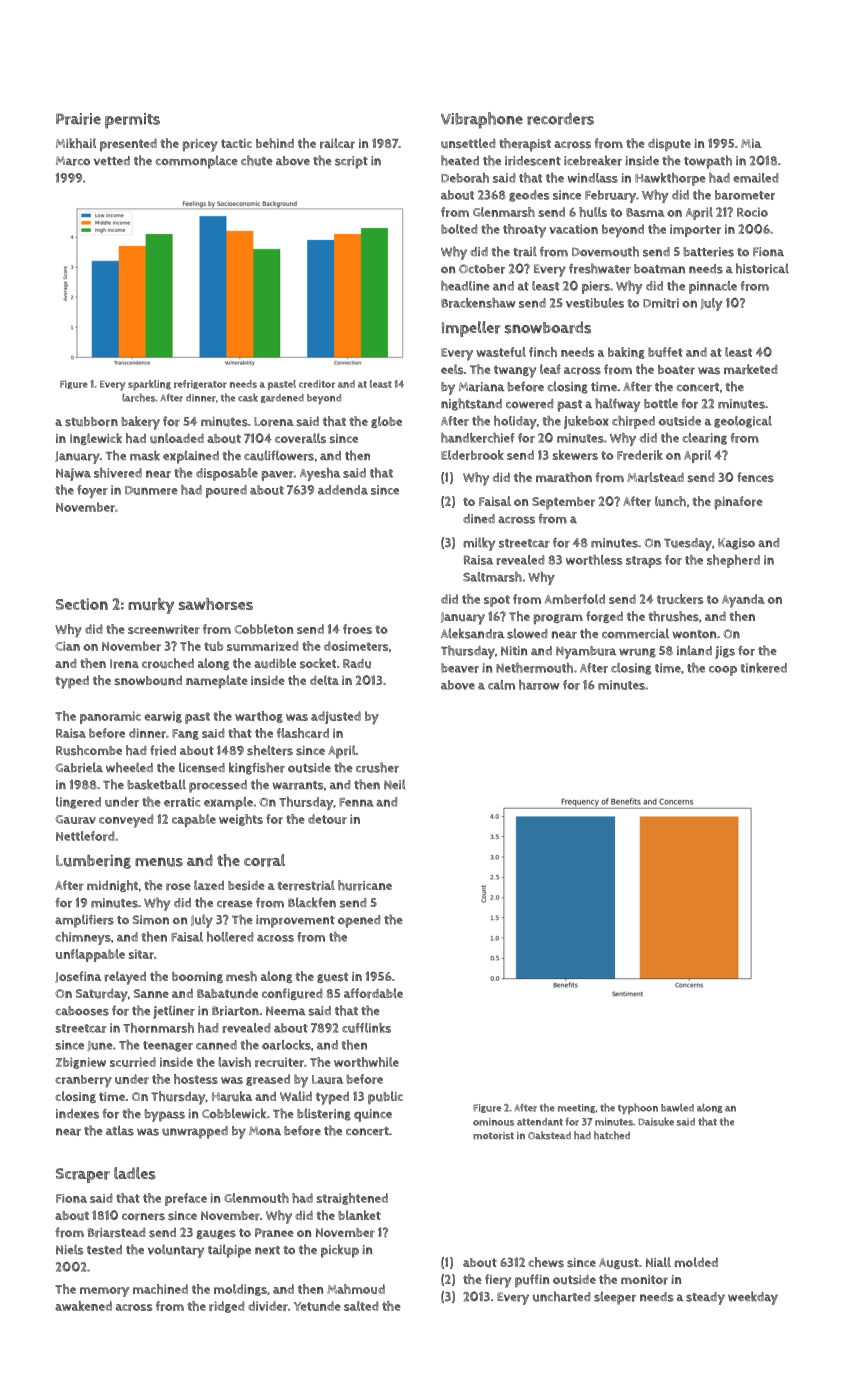  Describe the element at coordinates (73, 474) in the screenshot. I see `Najwa` at that location.
